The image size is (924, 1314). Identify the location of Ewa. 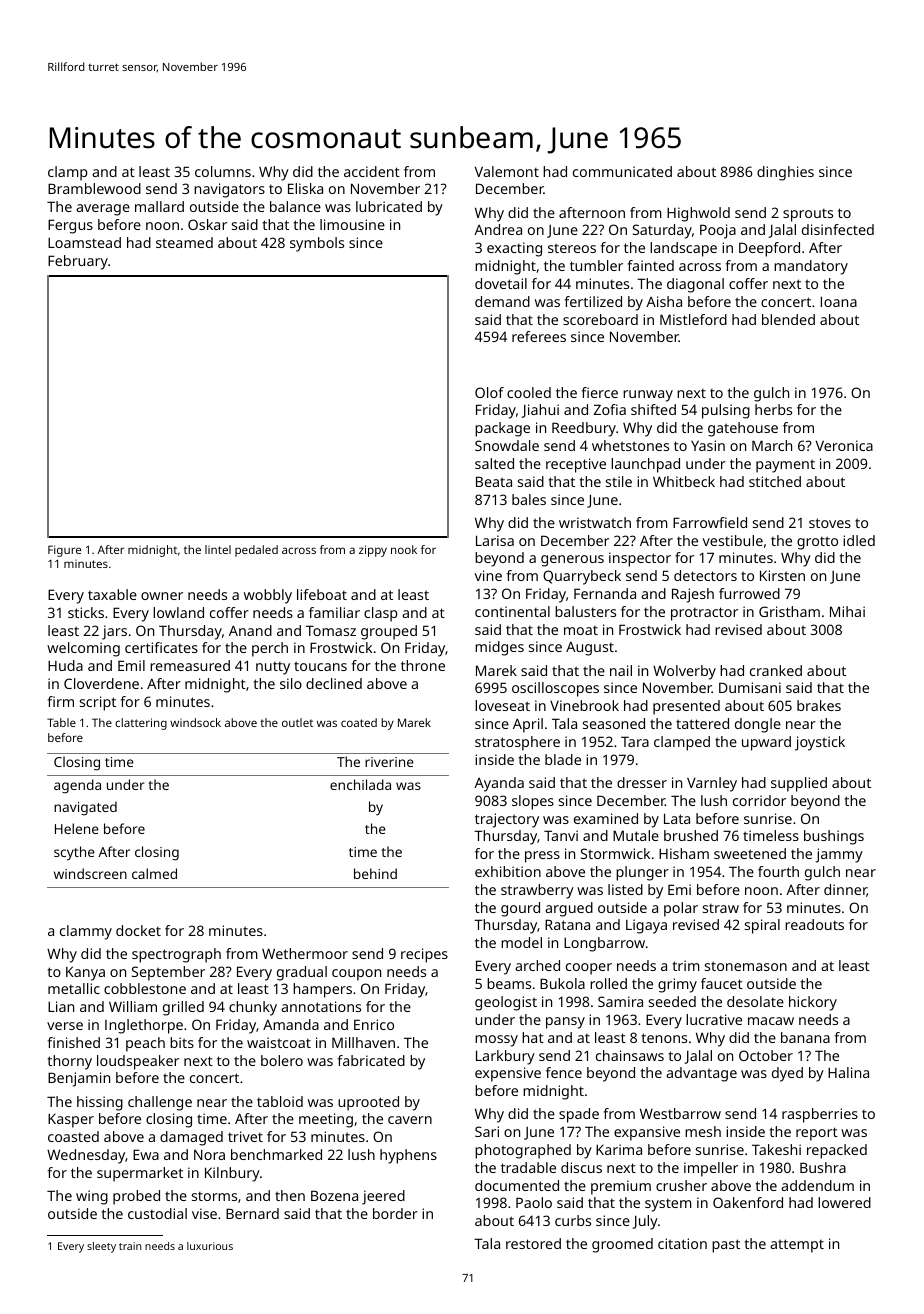
(146, 1154).
